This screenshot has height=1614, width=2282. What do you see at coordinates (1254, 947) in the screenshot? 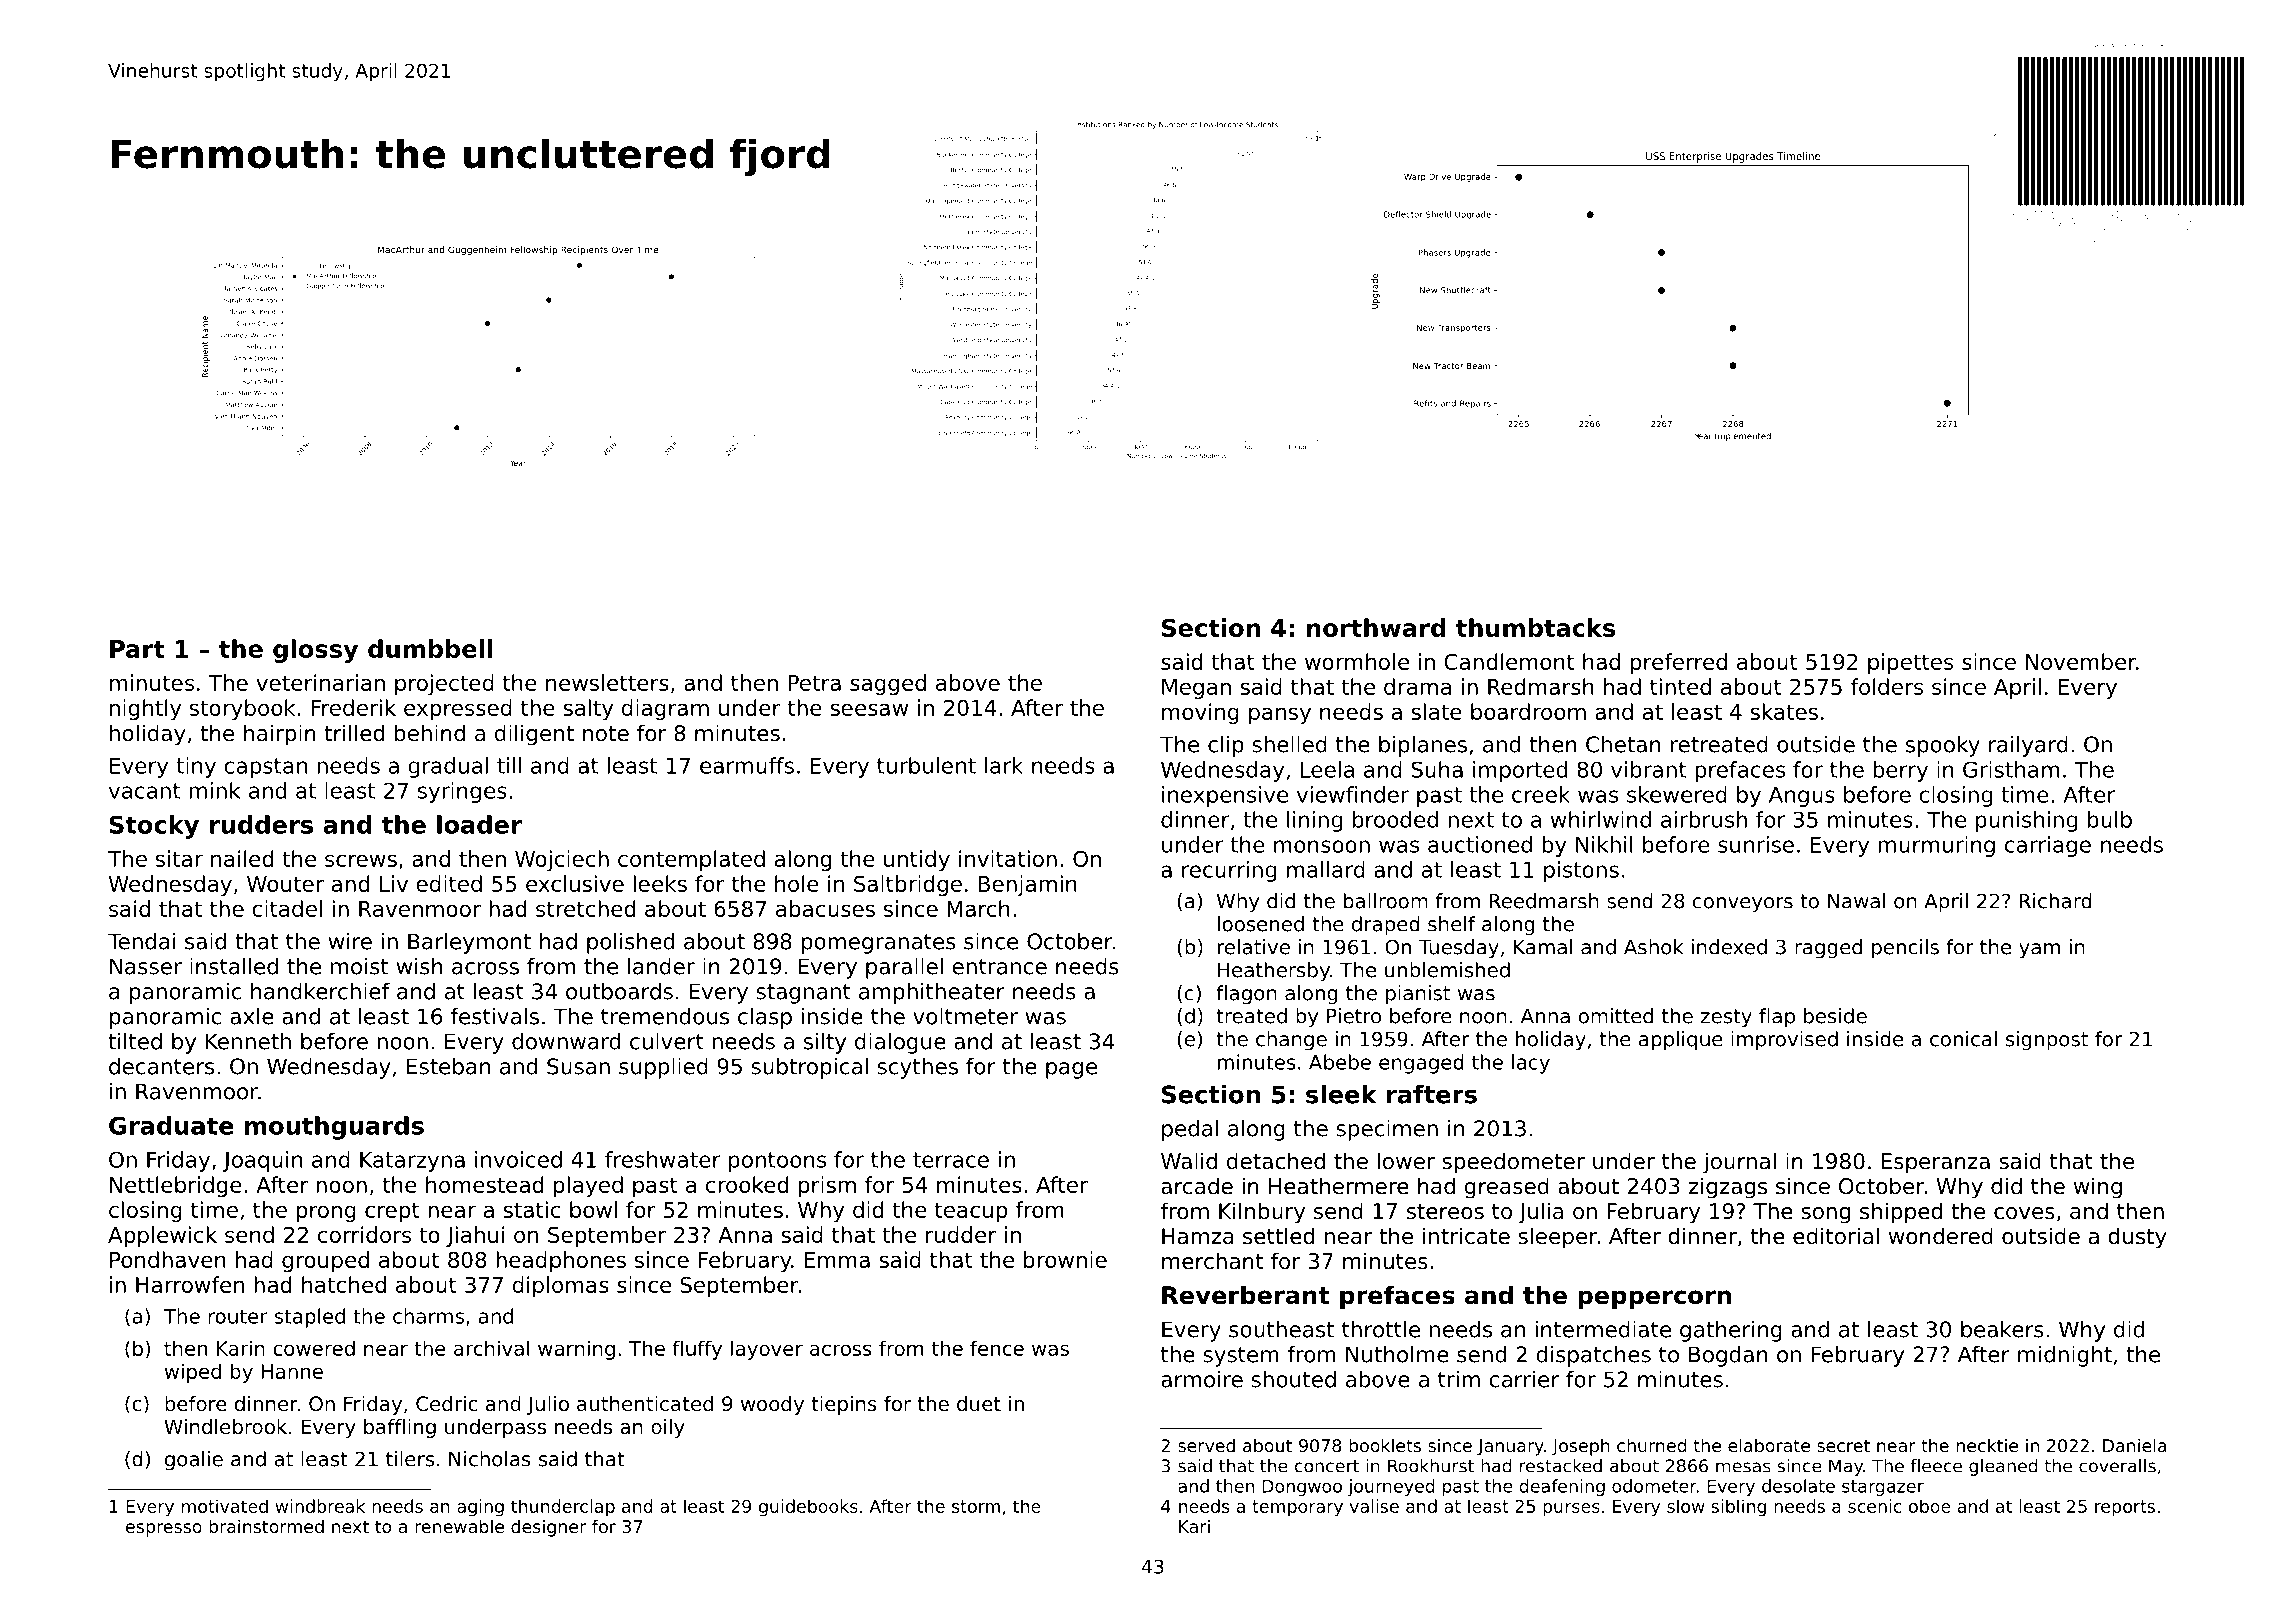
I see `relative` at bounding box center [1254, 947].
